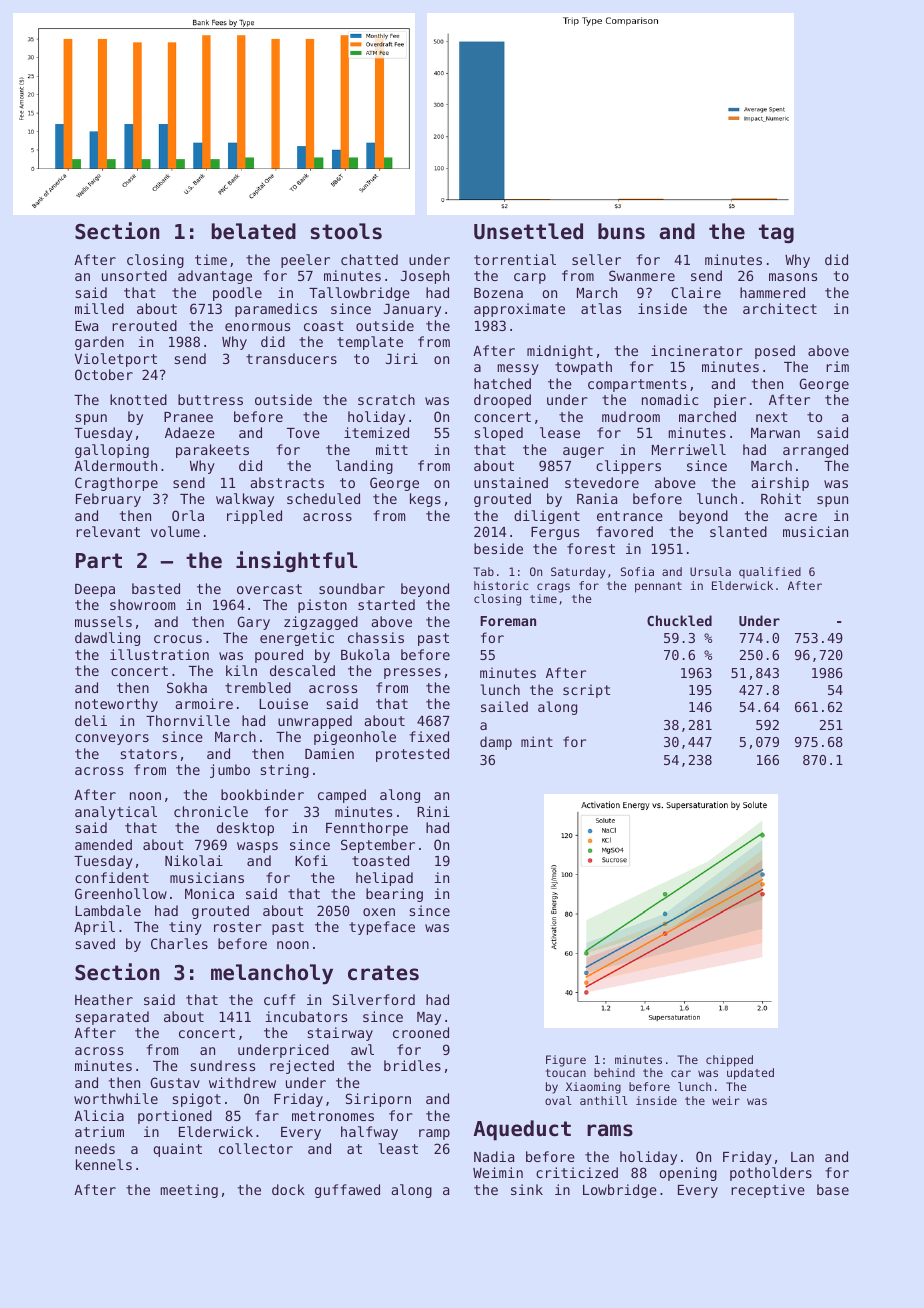  Describe the element at coordinates (528, 231) in the screenshot. I see `Unsettled` at that location.
